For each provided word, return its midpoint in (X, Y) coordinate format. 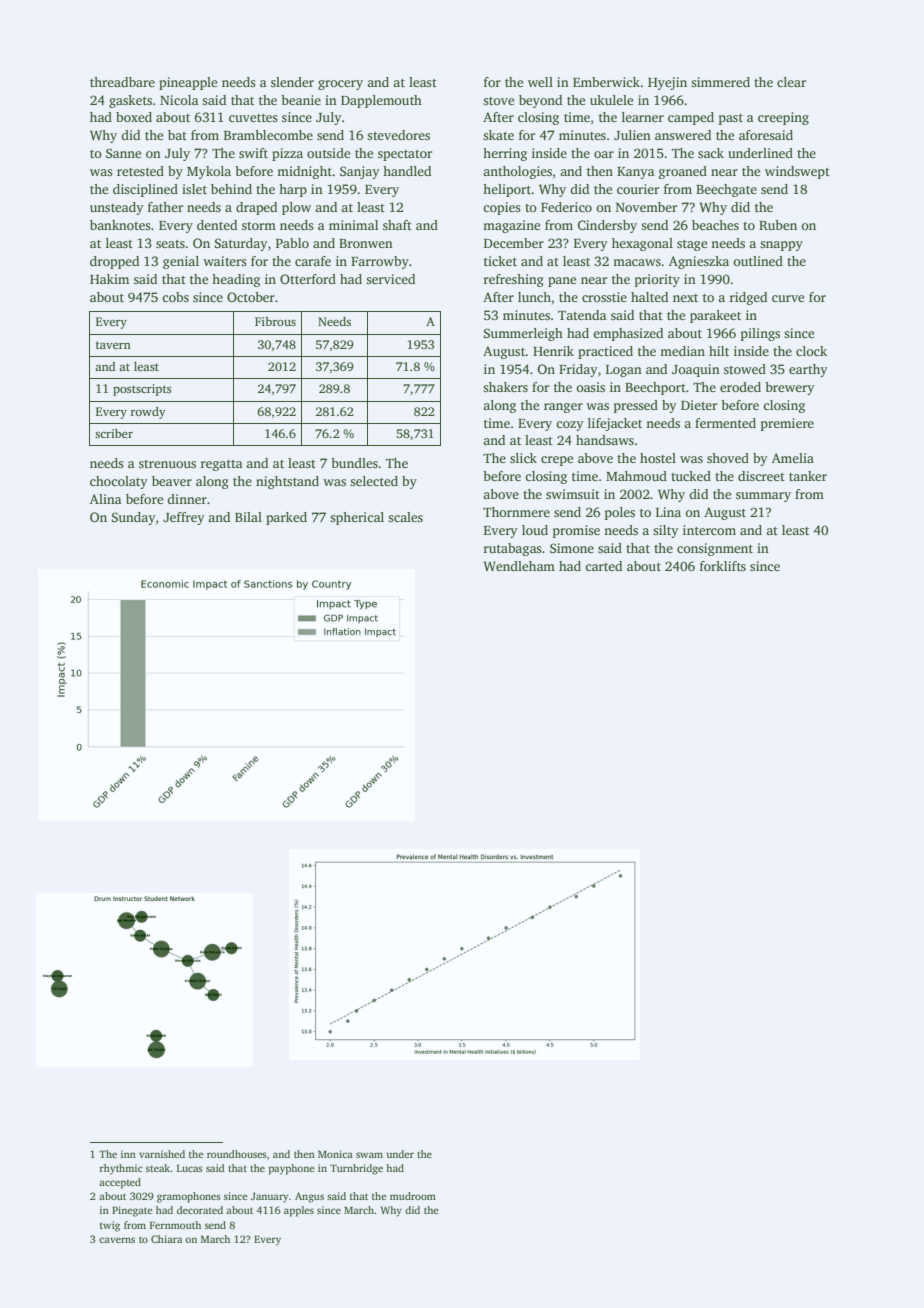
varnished (162, 1154)
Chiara (166, 1239)
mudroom (413, 1196)
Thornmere (516, 512)
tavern (113, 345)
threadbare (122, 82)
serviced (390, 279)
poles (620, 513)
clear (791, 82)
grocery (340, 85)
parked (286, 518)
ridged (748, 298)
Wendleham (519, 566)
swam (369, 1155)
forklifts (723, 566)
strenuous (167, 464)
